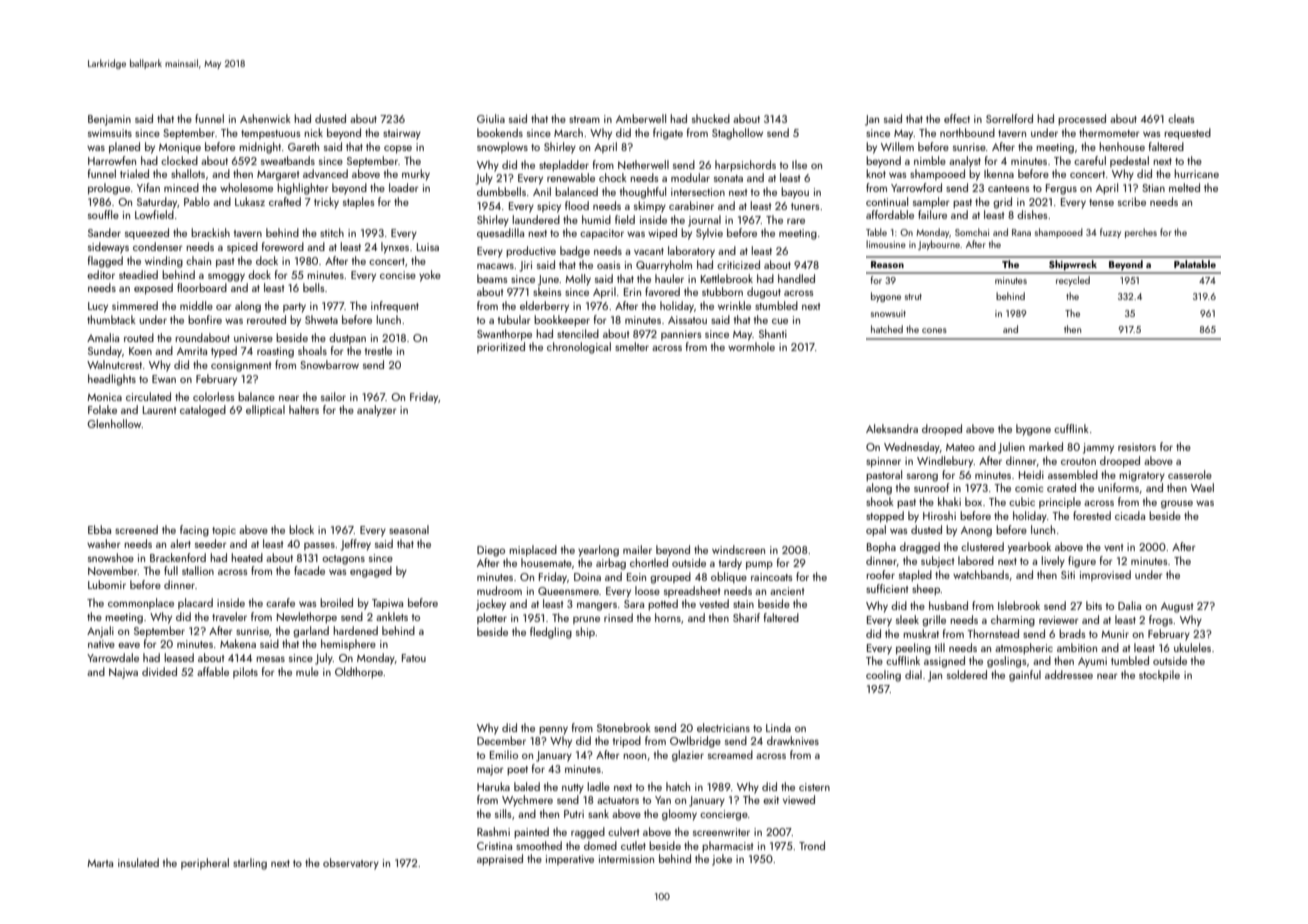 The image size is (1308, 924). I want to click on flood, so click(577, 205).
